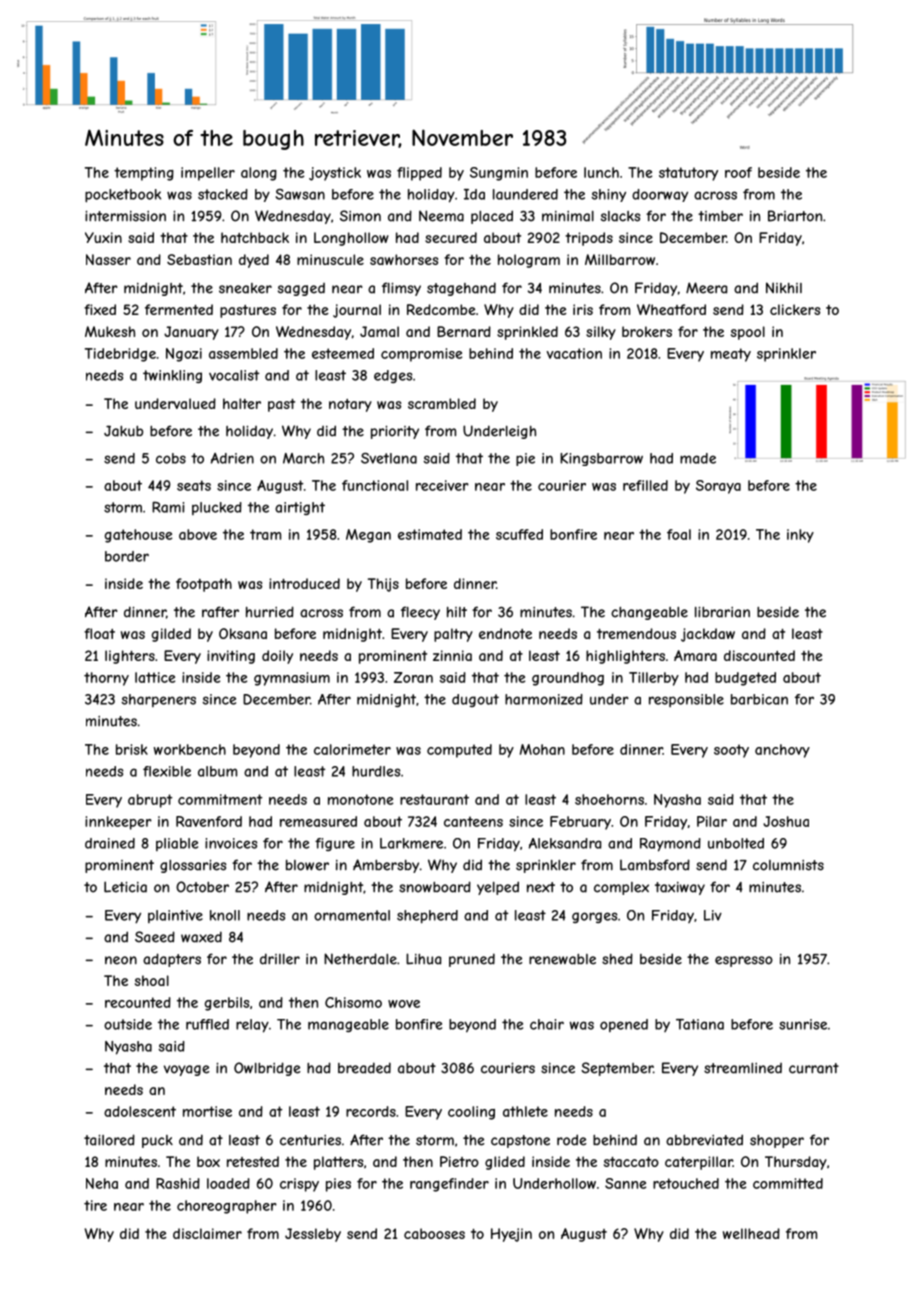 The width and height of the screenshot is (924, 1308). I want to click on Rashid, so click(178, 1183).
